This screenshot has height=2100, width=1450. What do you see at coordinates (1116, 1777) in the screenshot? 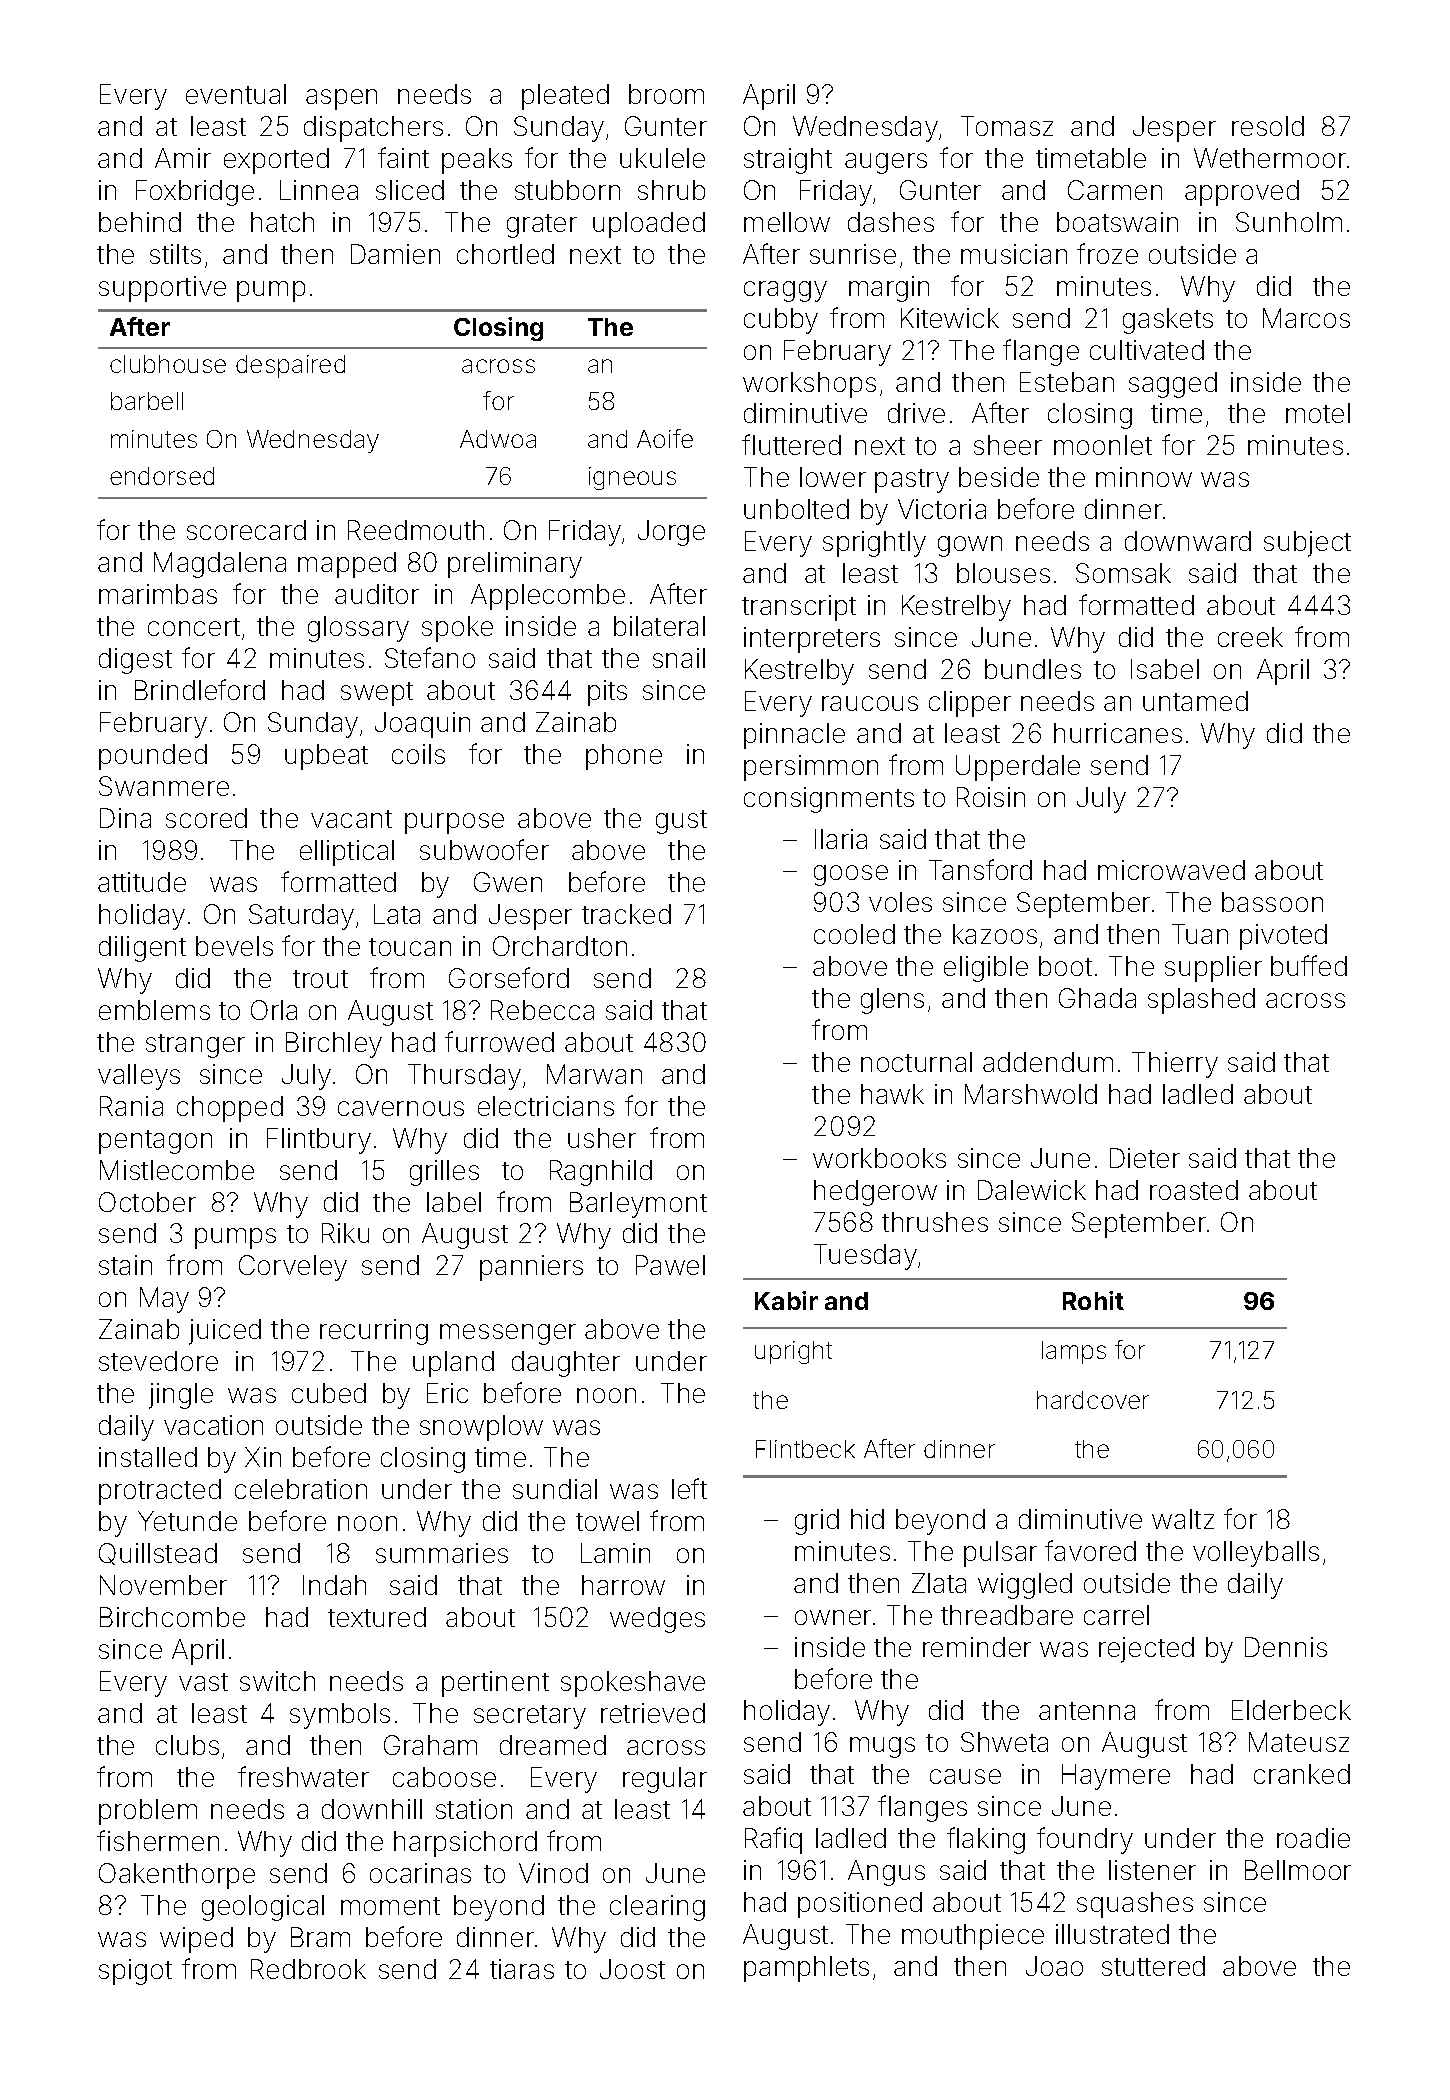
I see `Haymere` at bounding box center [1116, 1777].
